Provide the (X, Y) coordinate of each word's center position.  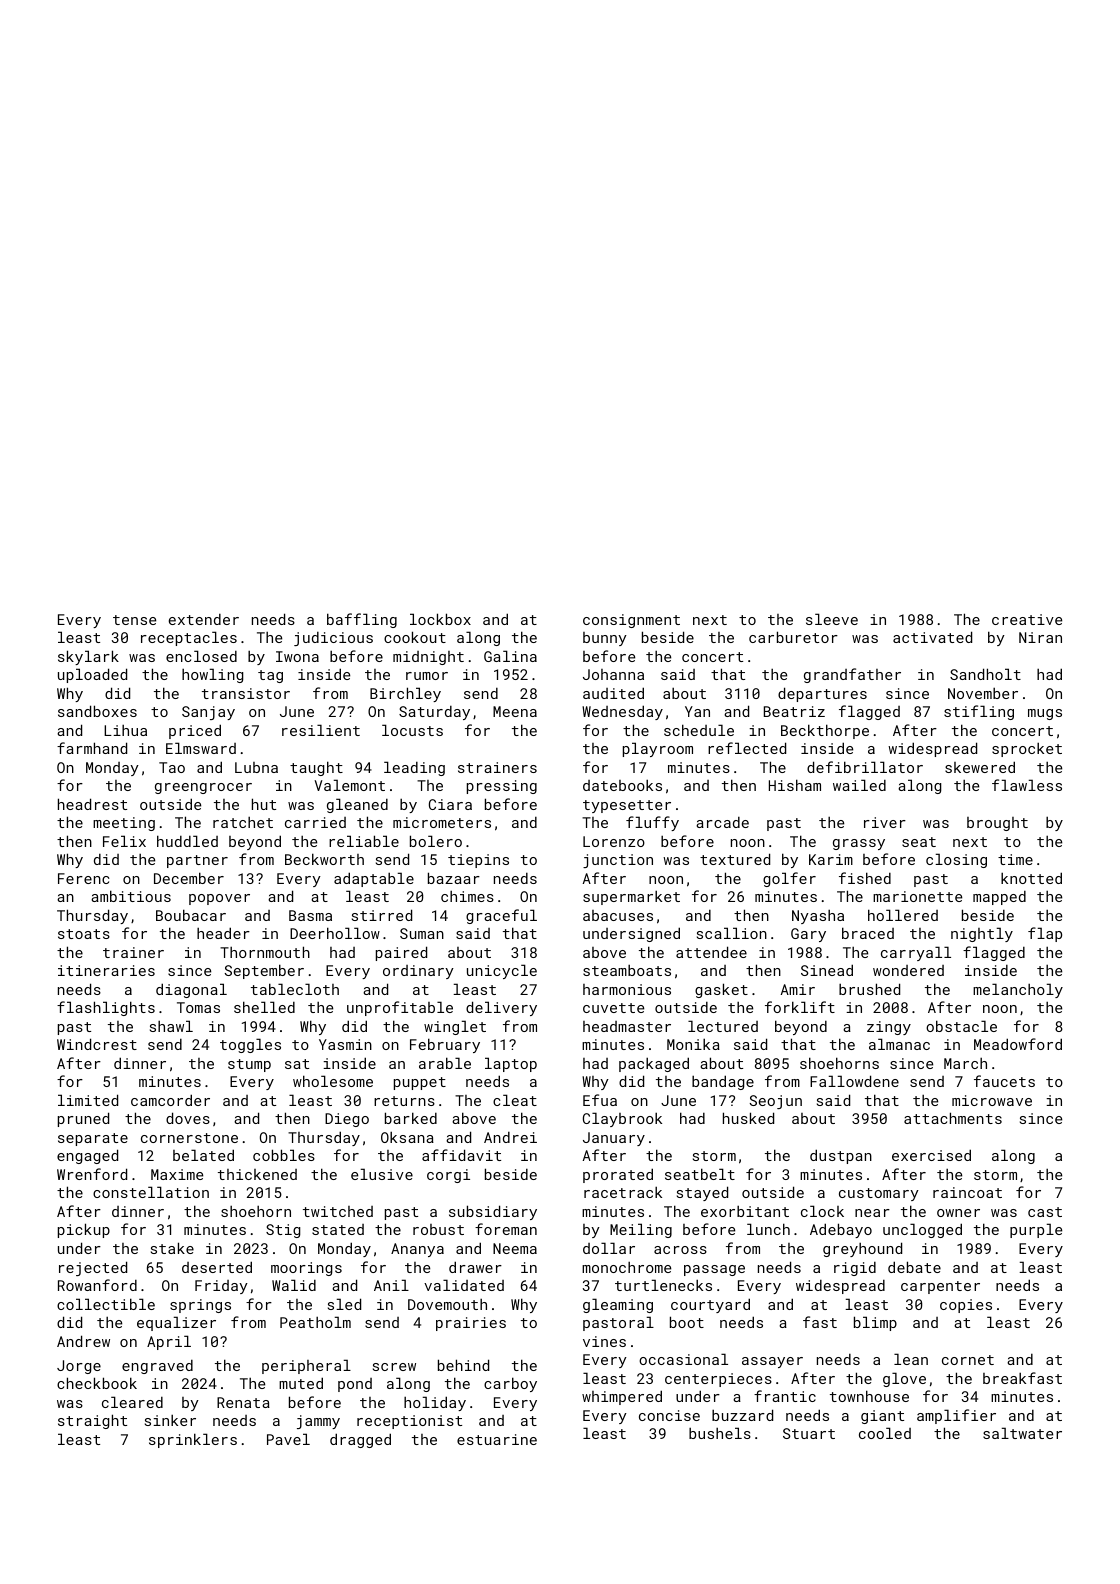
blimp (875, 1323)
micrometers (442, 822)
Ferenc (83, 878)
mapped (999, 897)
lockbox (440, 619)
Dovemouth (447, 1304)
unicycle (502, 971)
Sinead (827, 970)
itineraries (106, 970)
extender (204, 619)
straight (92, 1421)
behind (463, 1365)
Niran (1040, 637)
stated (338, 1229)
